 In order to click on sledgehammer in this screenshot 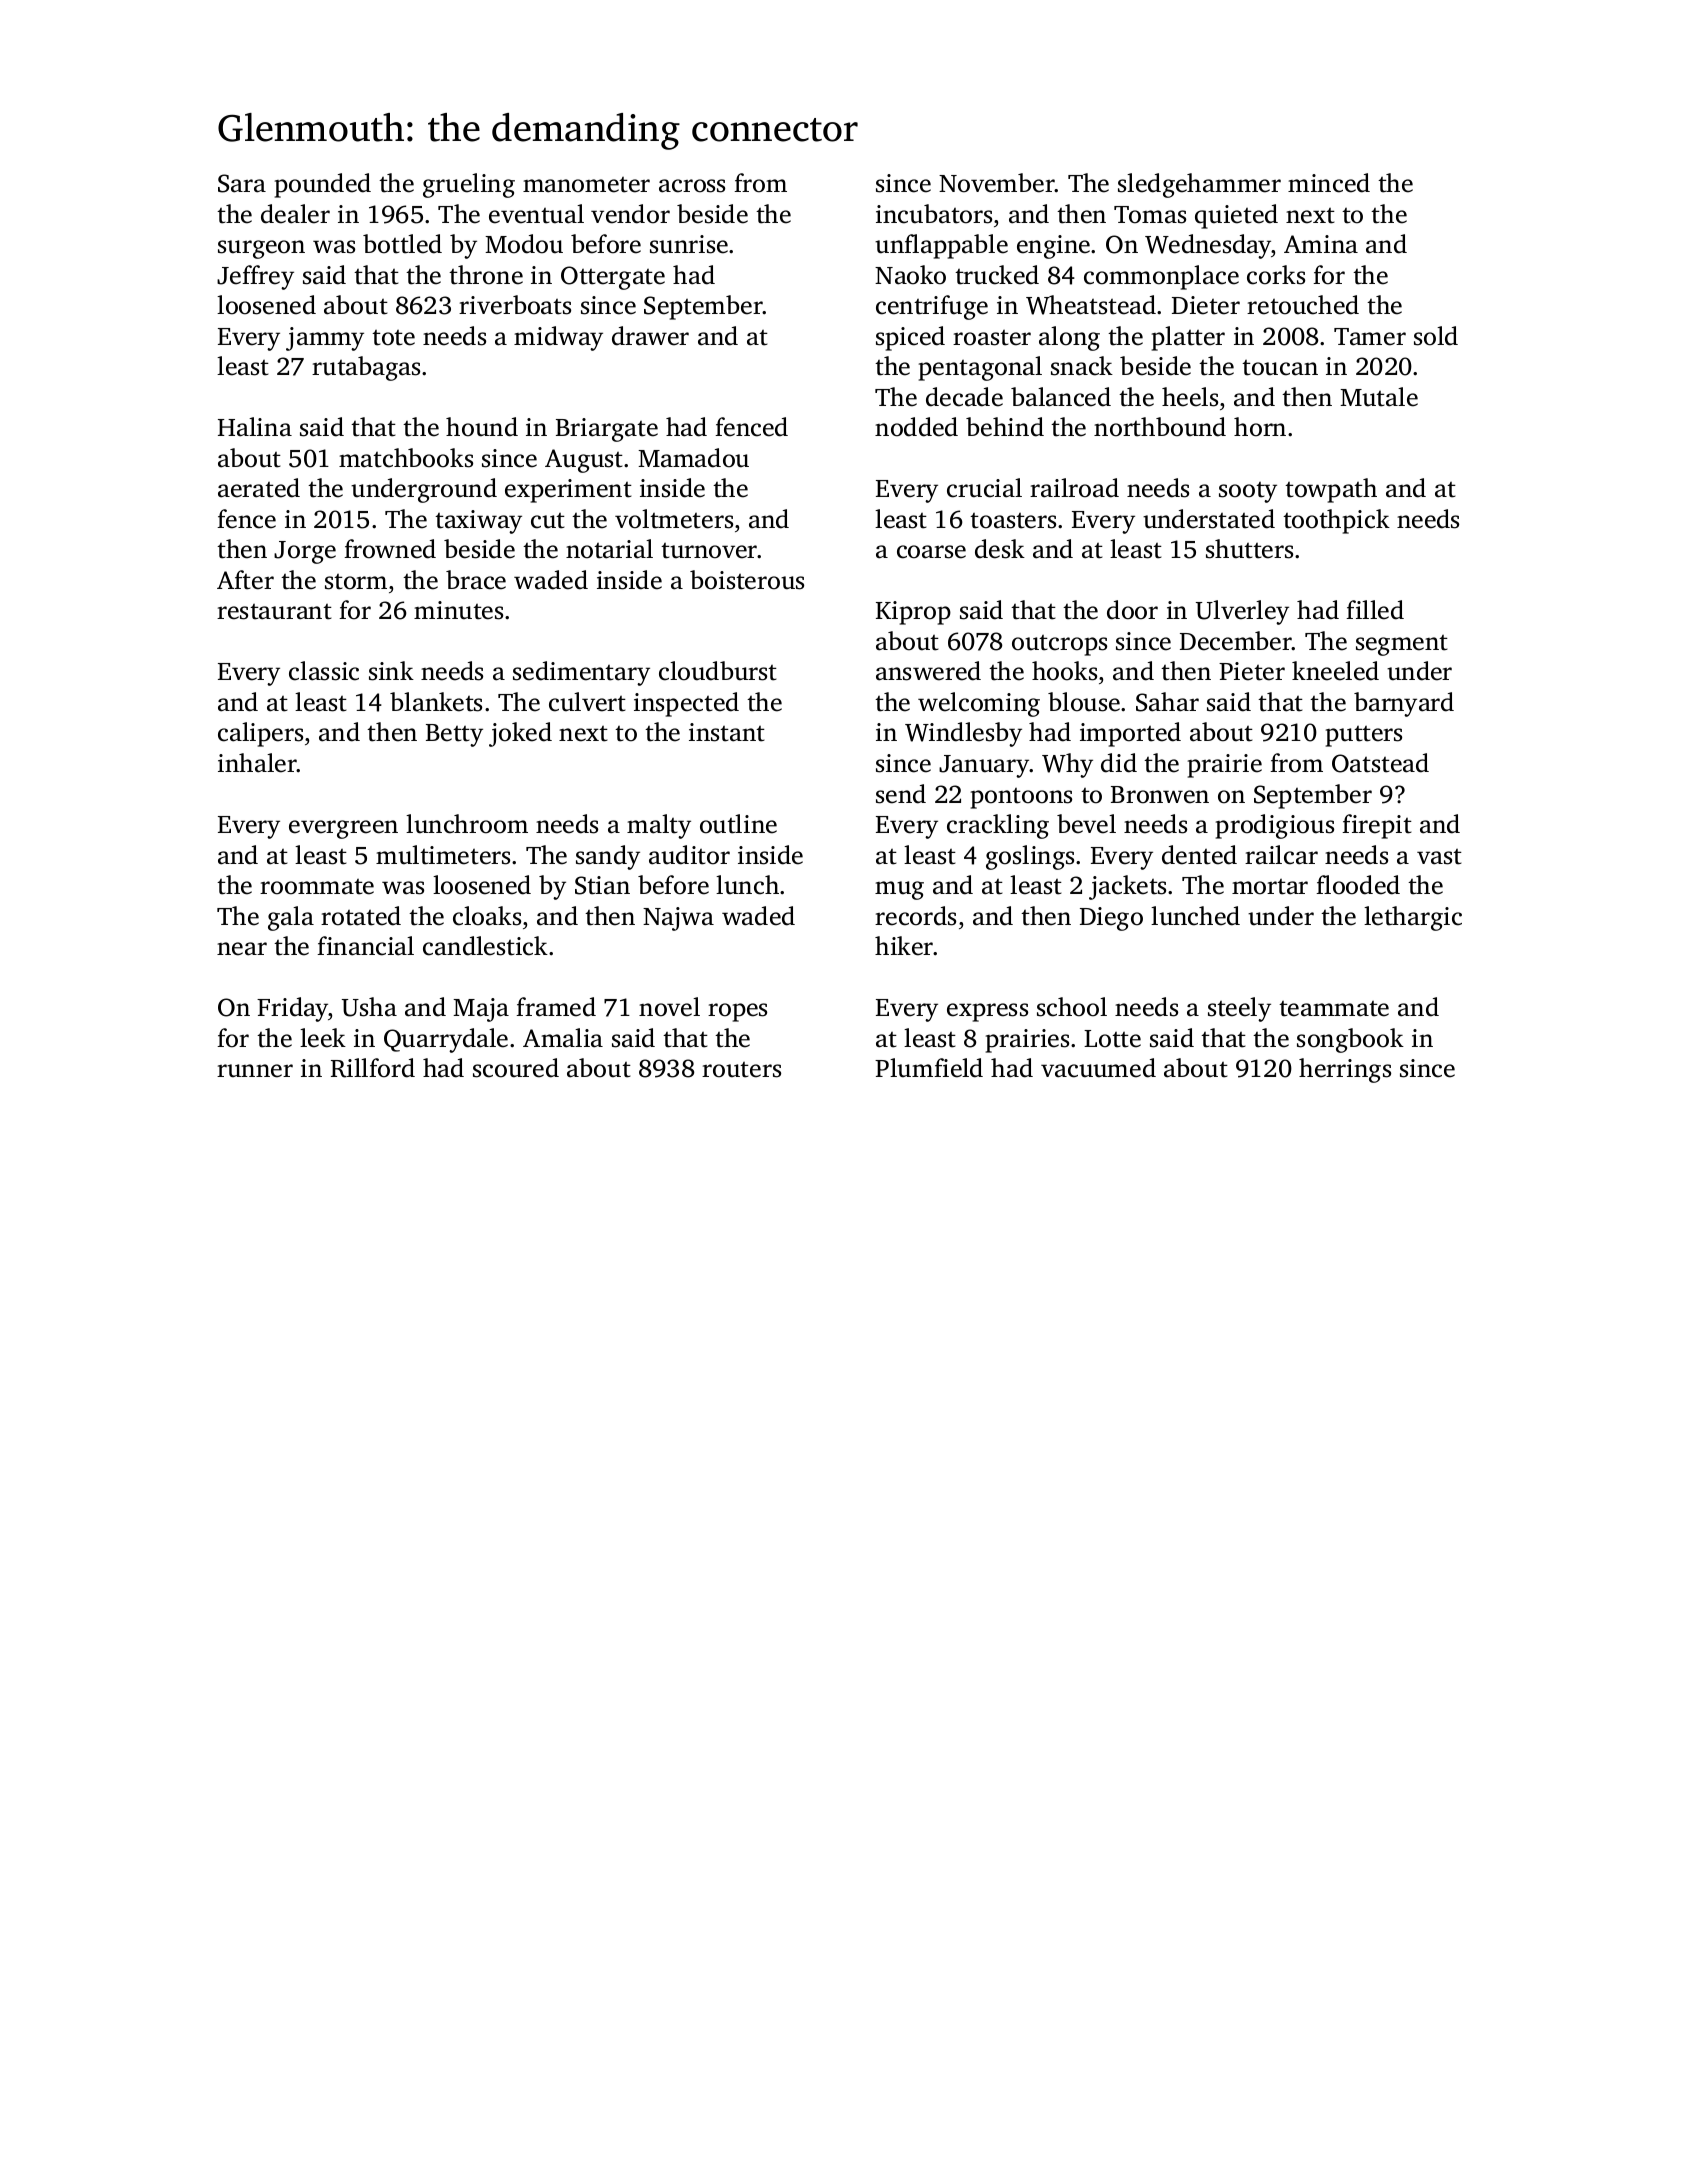, I will do `click(1199, 185)`.
